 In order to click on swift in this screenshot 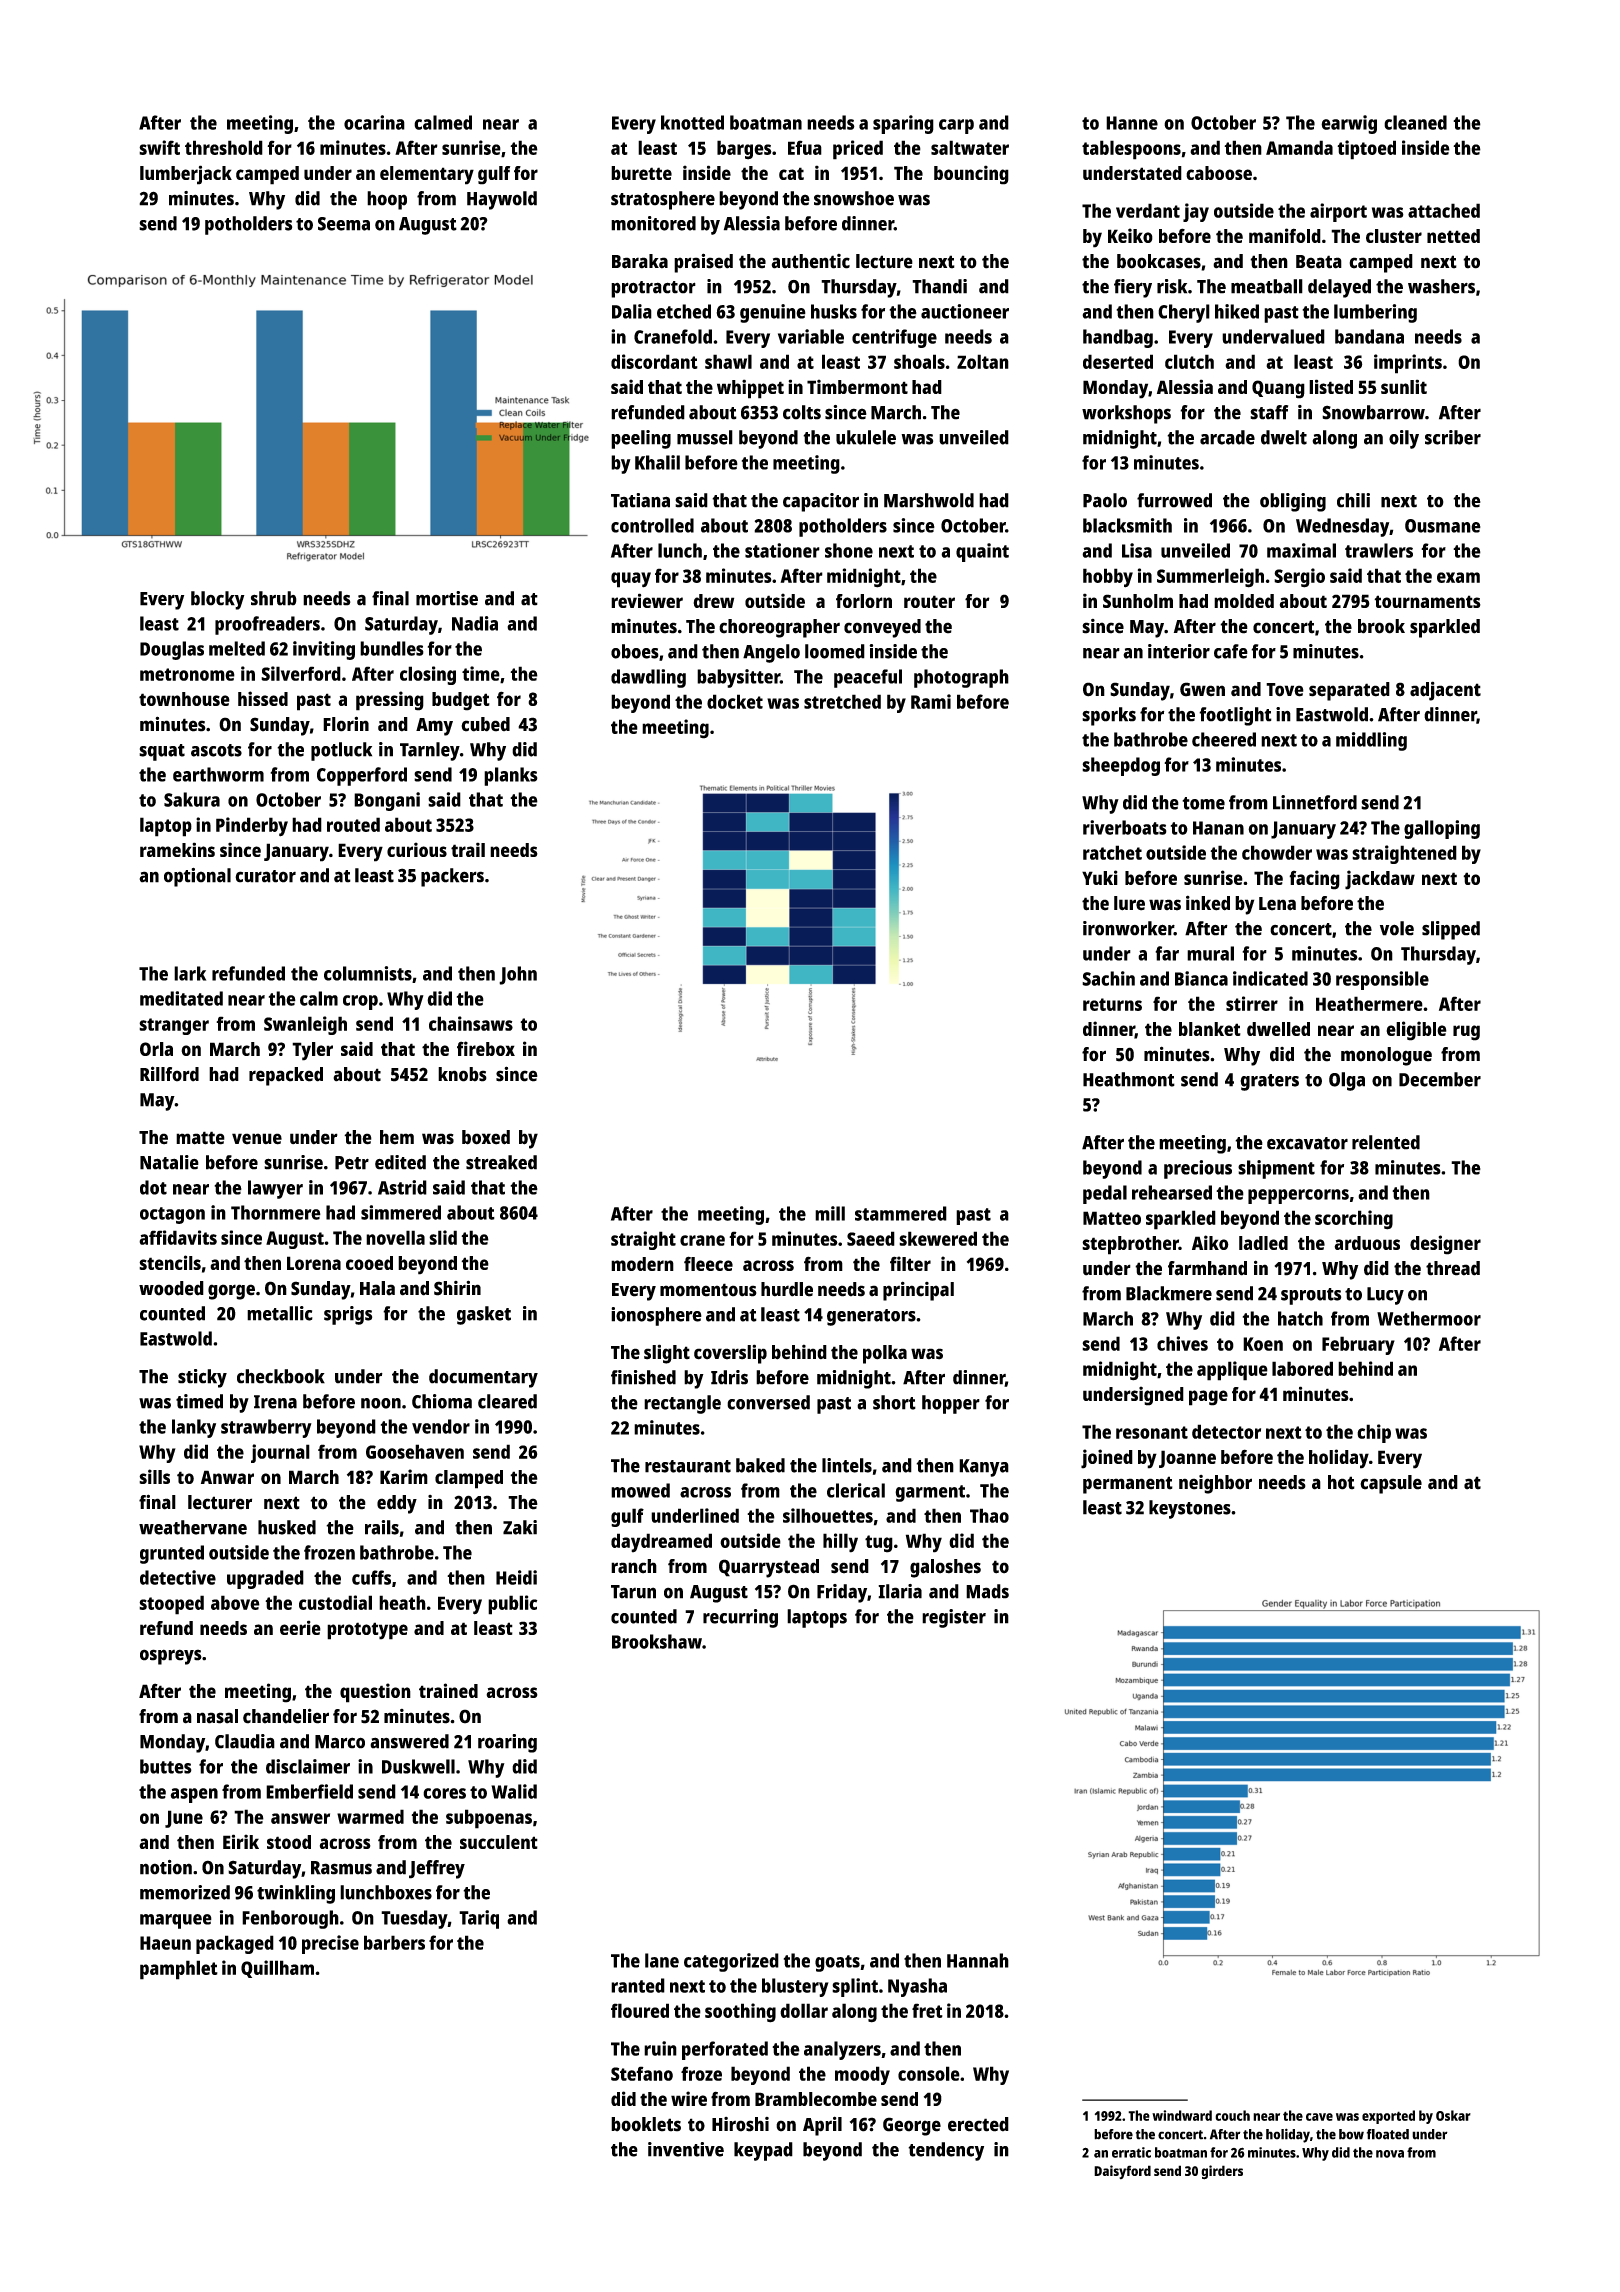, I will do `click(159, 147)`.
